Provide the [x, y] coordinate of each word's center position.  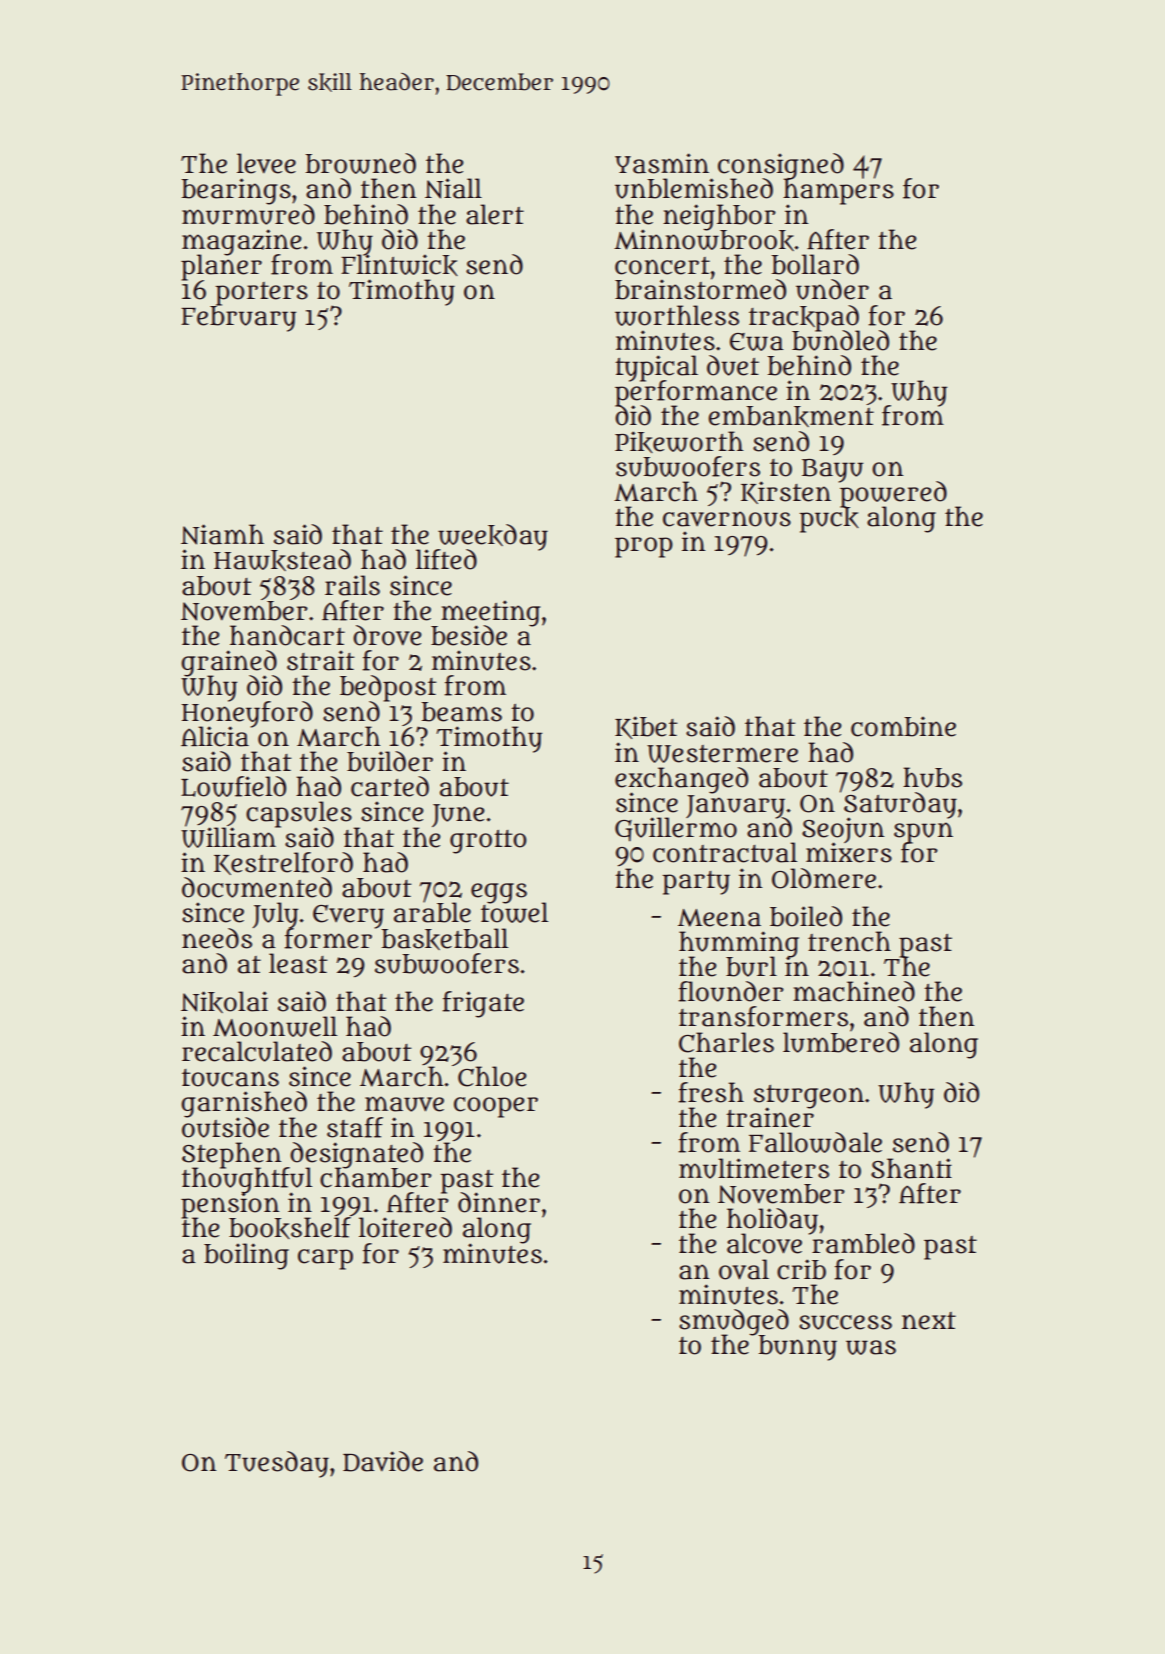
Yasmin [662, 163]
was [871, 1347]
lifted [446, 559]
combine [903, 726]
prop [644, 547]
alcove [764, 1244]
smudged [734, 1322]
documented [257, 887]
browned [360, 163]
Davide [383, 1461]
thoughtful [247, 1180]
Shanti [911, 1168]
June [458, 815]
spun [923, 832]
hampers [838, 191]
